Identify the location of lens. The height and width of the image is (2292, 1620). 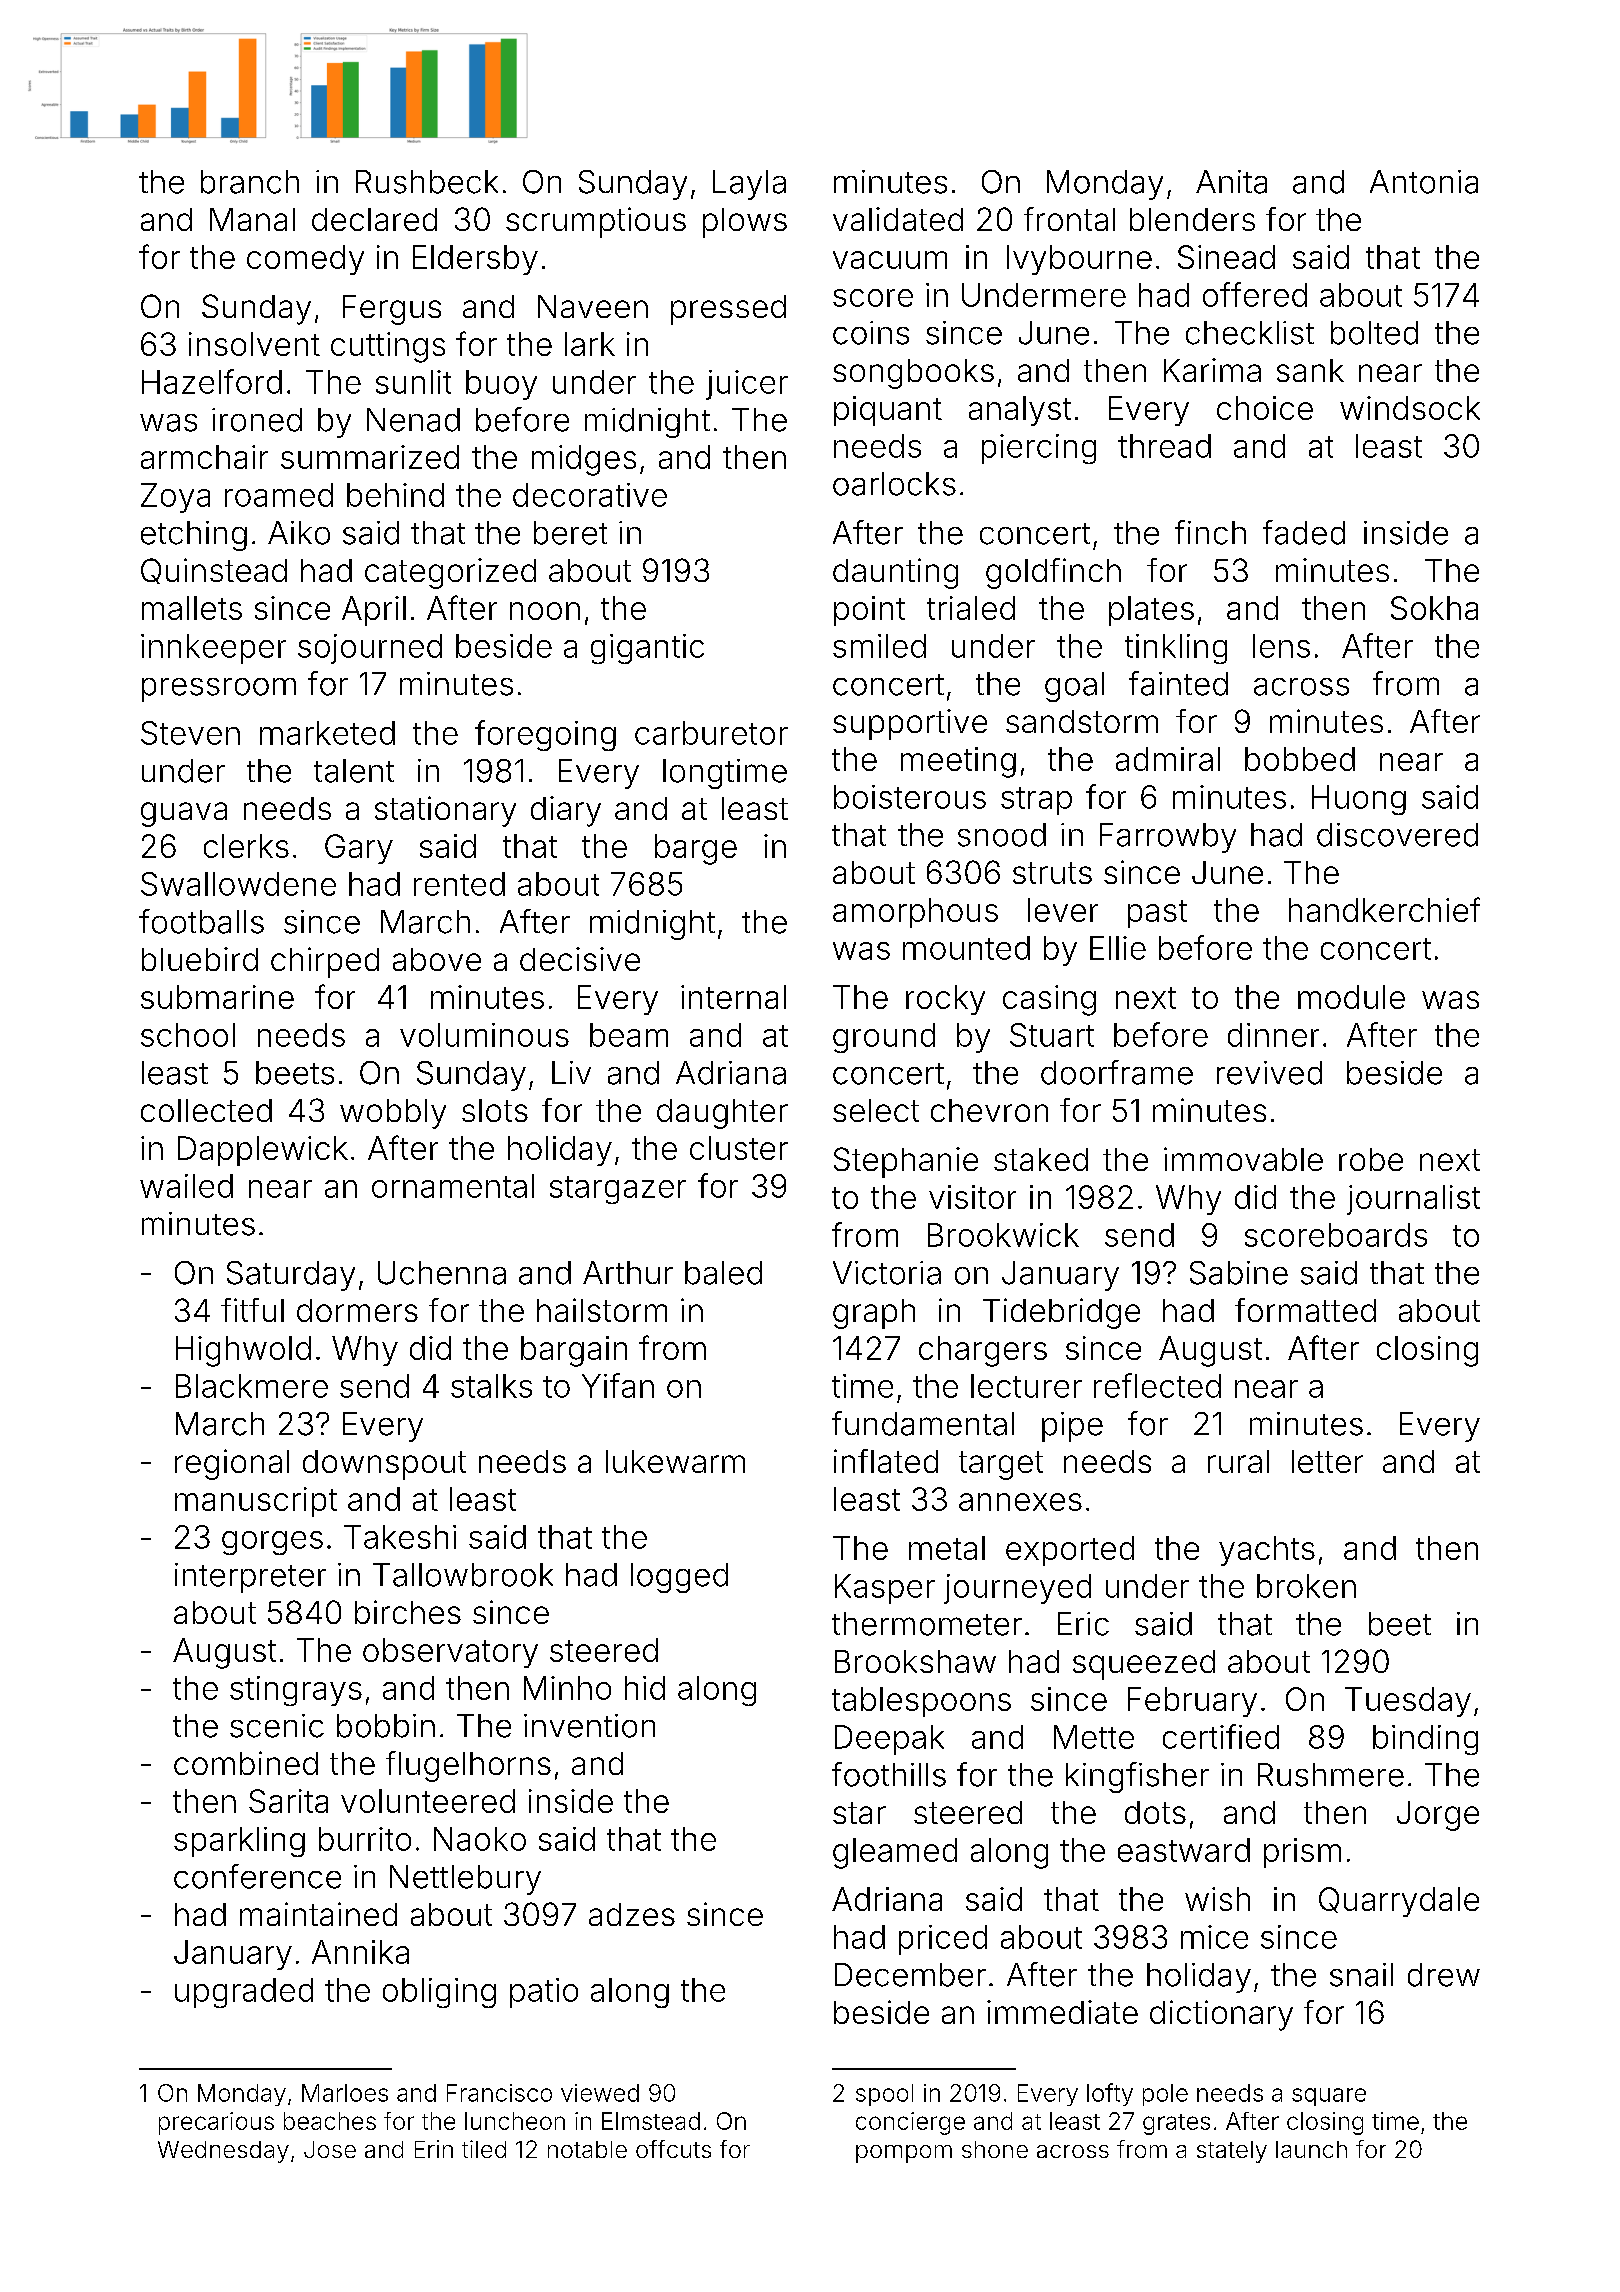
(1281, 646).
